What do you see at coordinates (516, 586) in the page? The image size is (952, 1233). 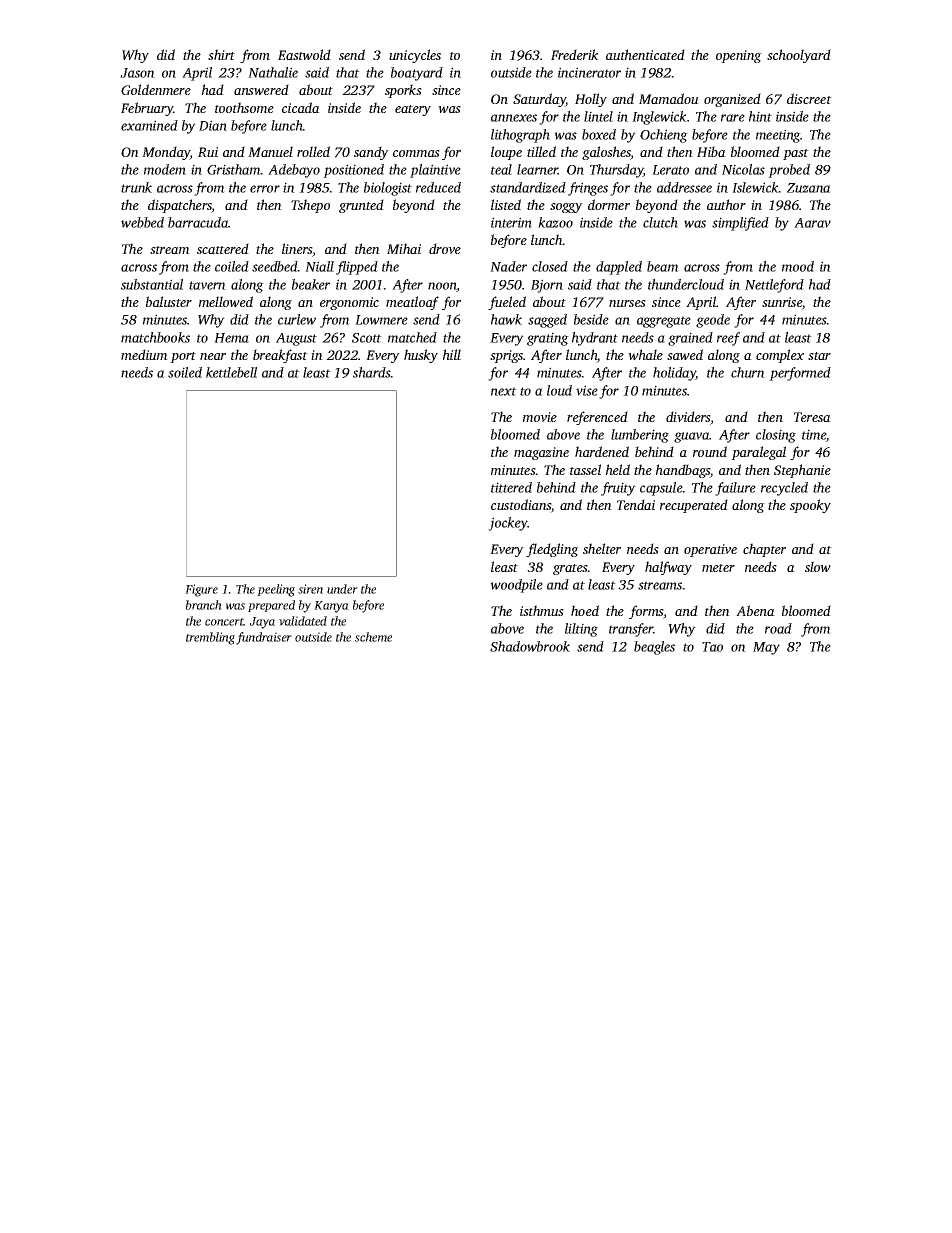 I see `woodpile` at bounding box center [516, 586].
